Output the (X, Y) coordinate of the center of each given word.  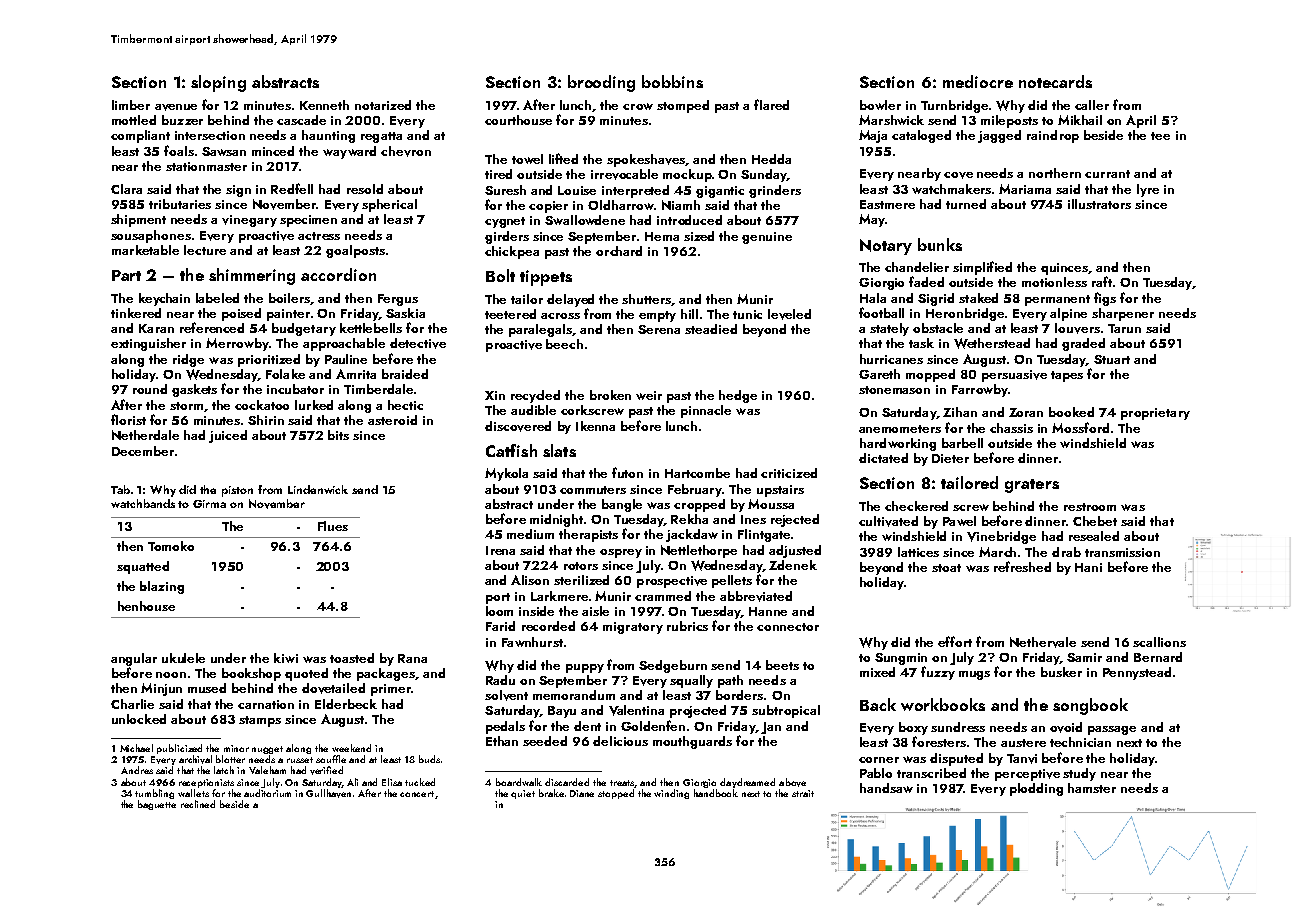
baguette (157, 805)
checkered (916, 506)
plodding (1036, 789)
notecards (1055, 81)
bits (338, 435)
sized (699, 236)
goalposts (355, 251)
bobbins (672, 81)
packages (386, 674)
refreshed (1022, 566)
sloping (218, 83)
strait (803, 793)
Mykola (506, 474)
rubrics (687, 626)
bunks (940, 244)
